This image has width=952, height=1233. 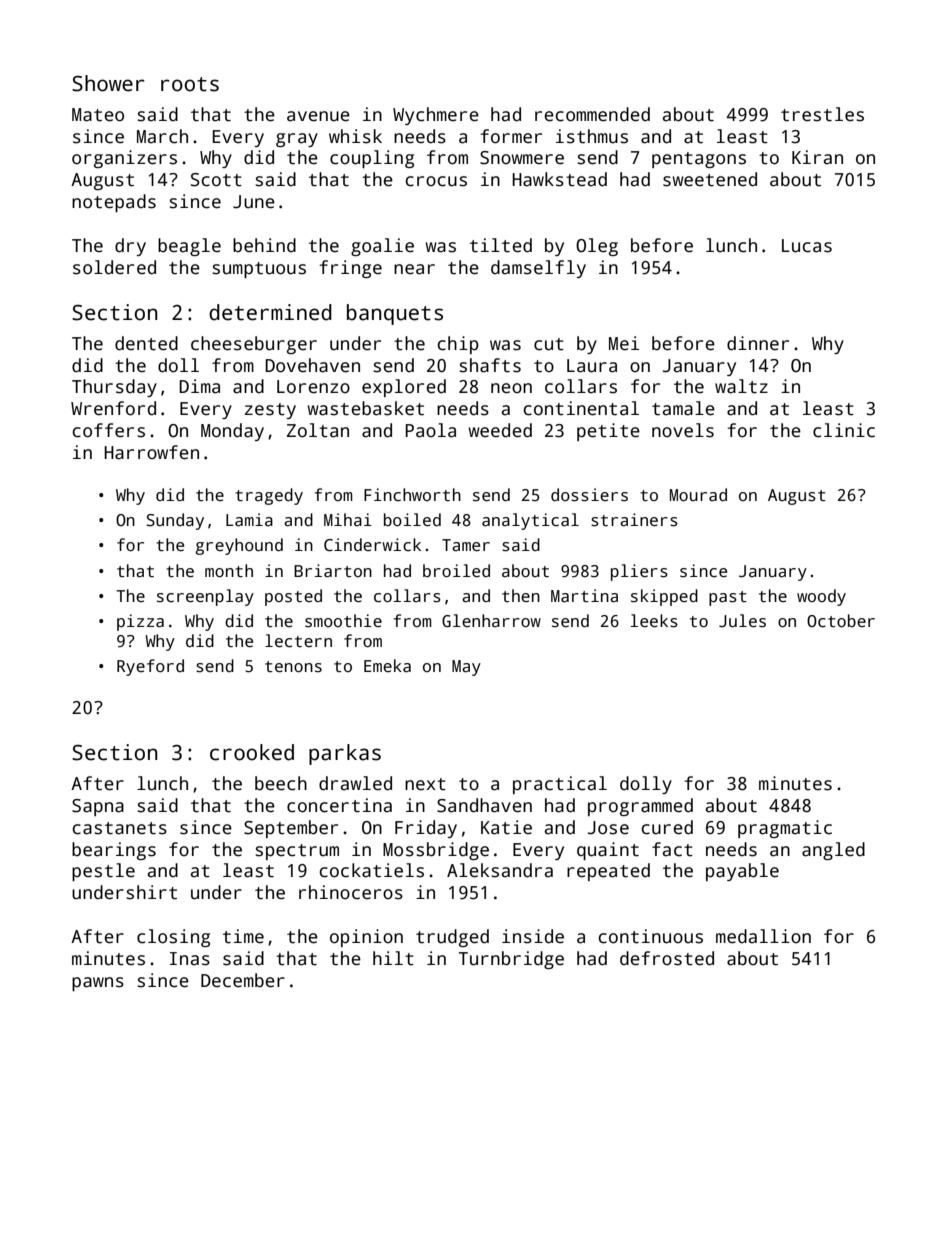 What do you see at coordinates (436, 181) in the image?
I see `crocus` at bounding box center [436, 181].
